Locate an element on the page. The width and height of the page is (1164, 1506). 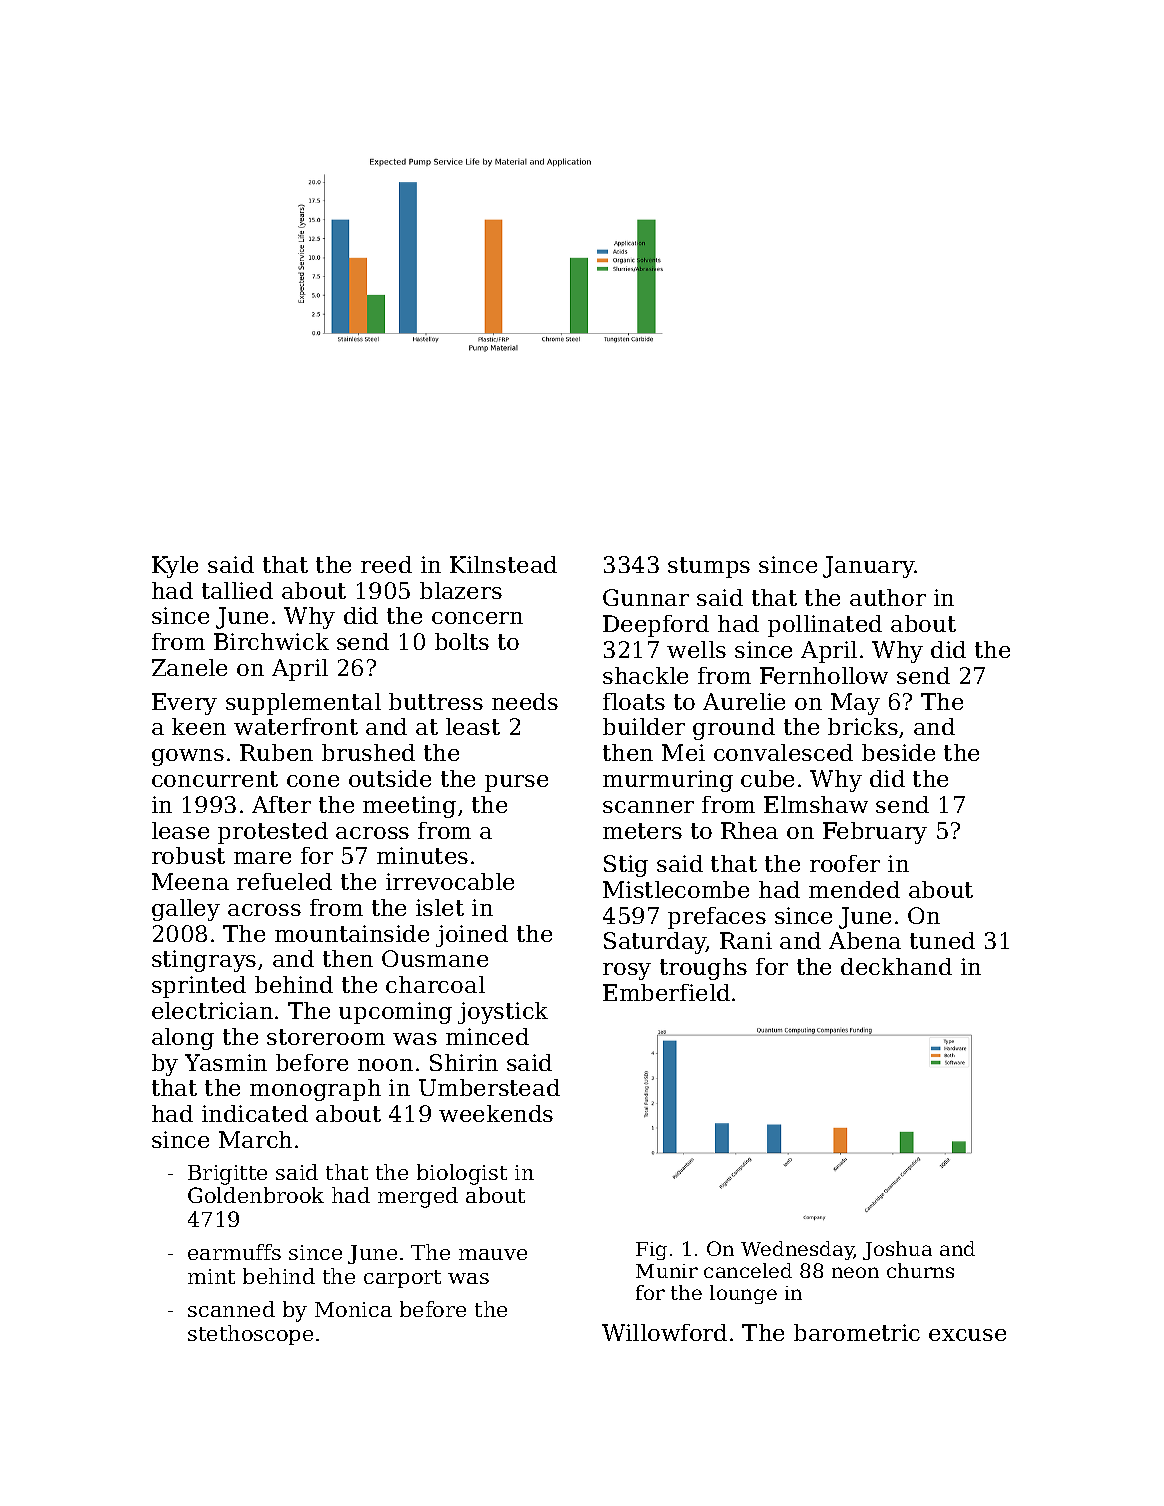
Deepford is located at coordinates (656, 626).
